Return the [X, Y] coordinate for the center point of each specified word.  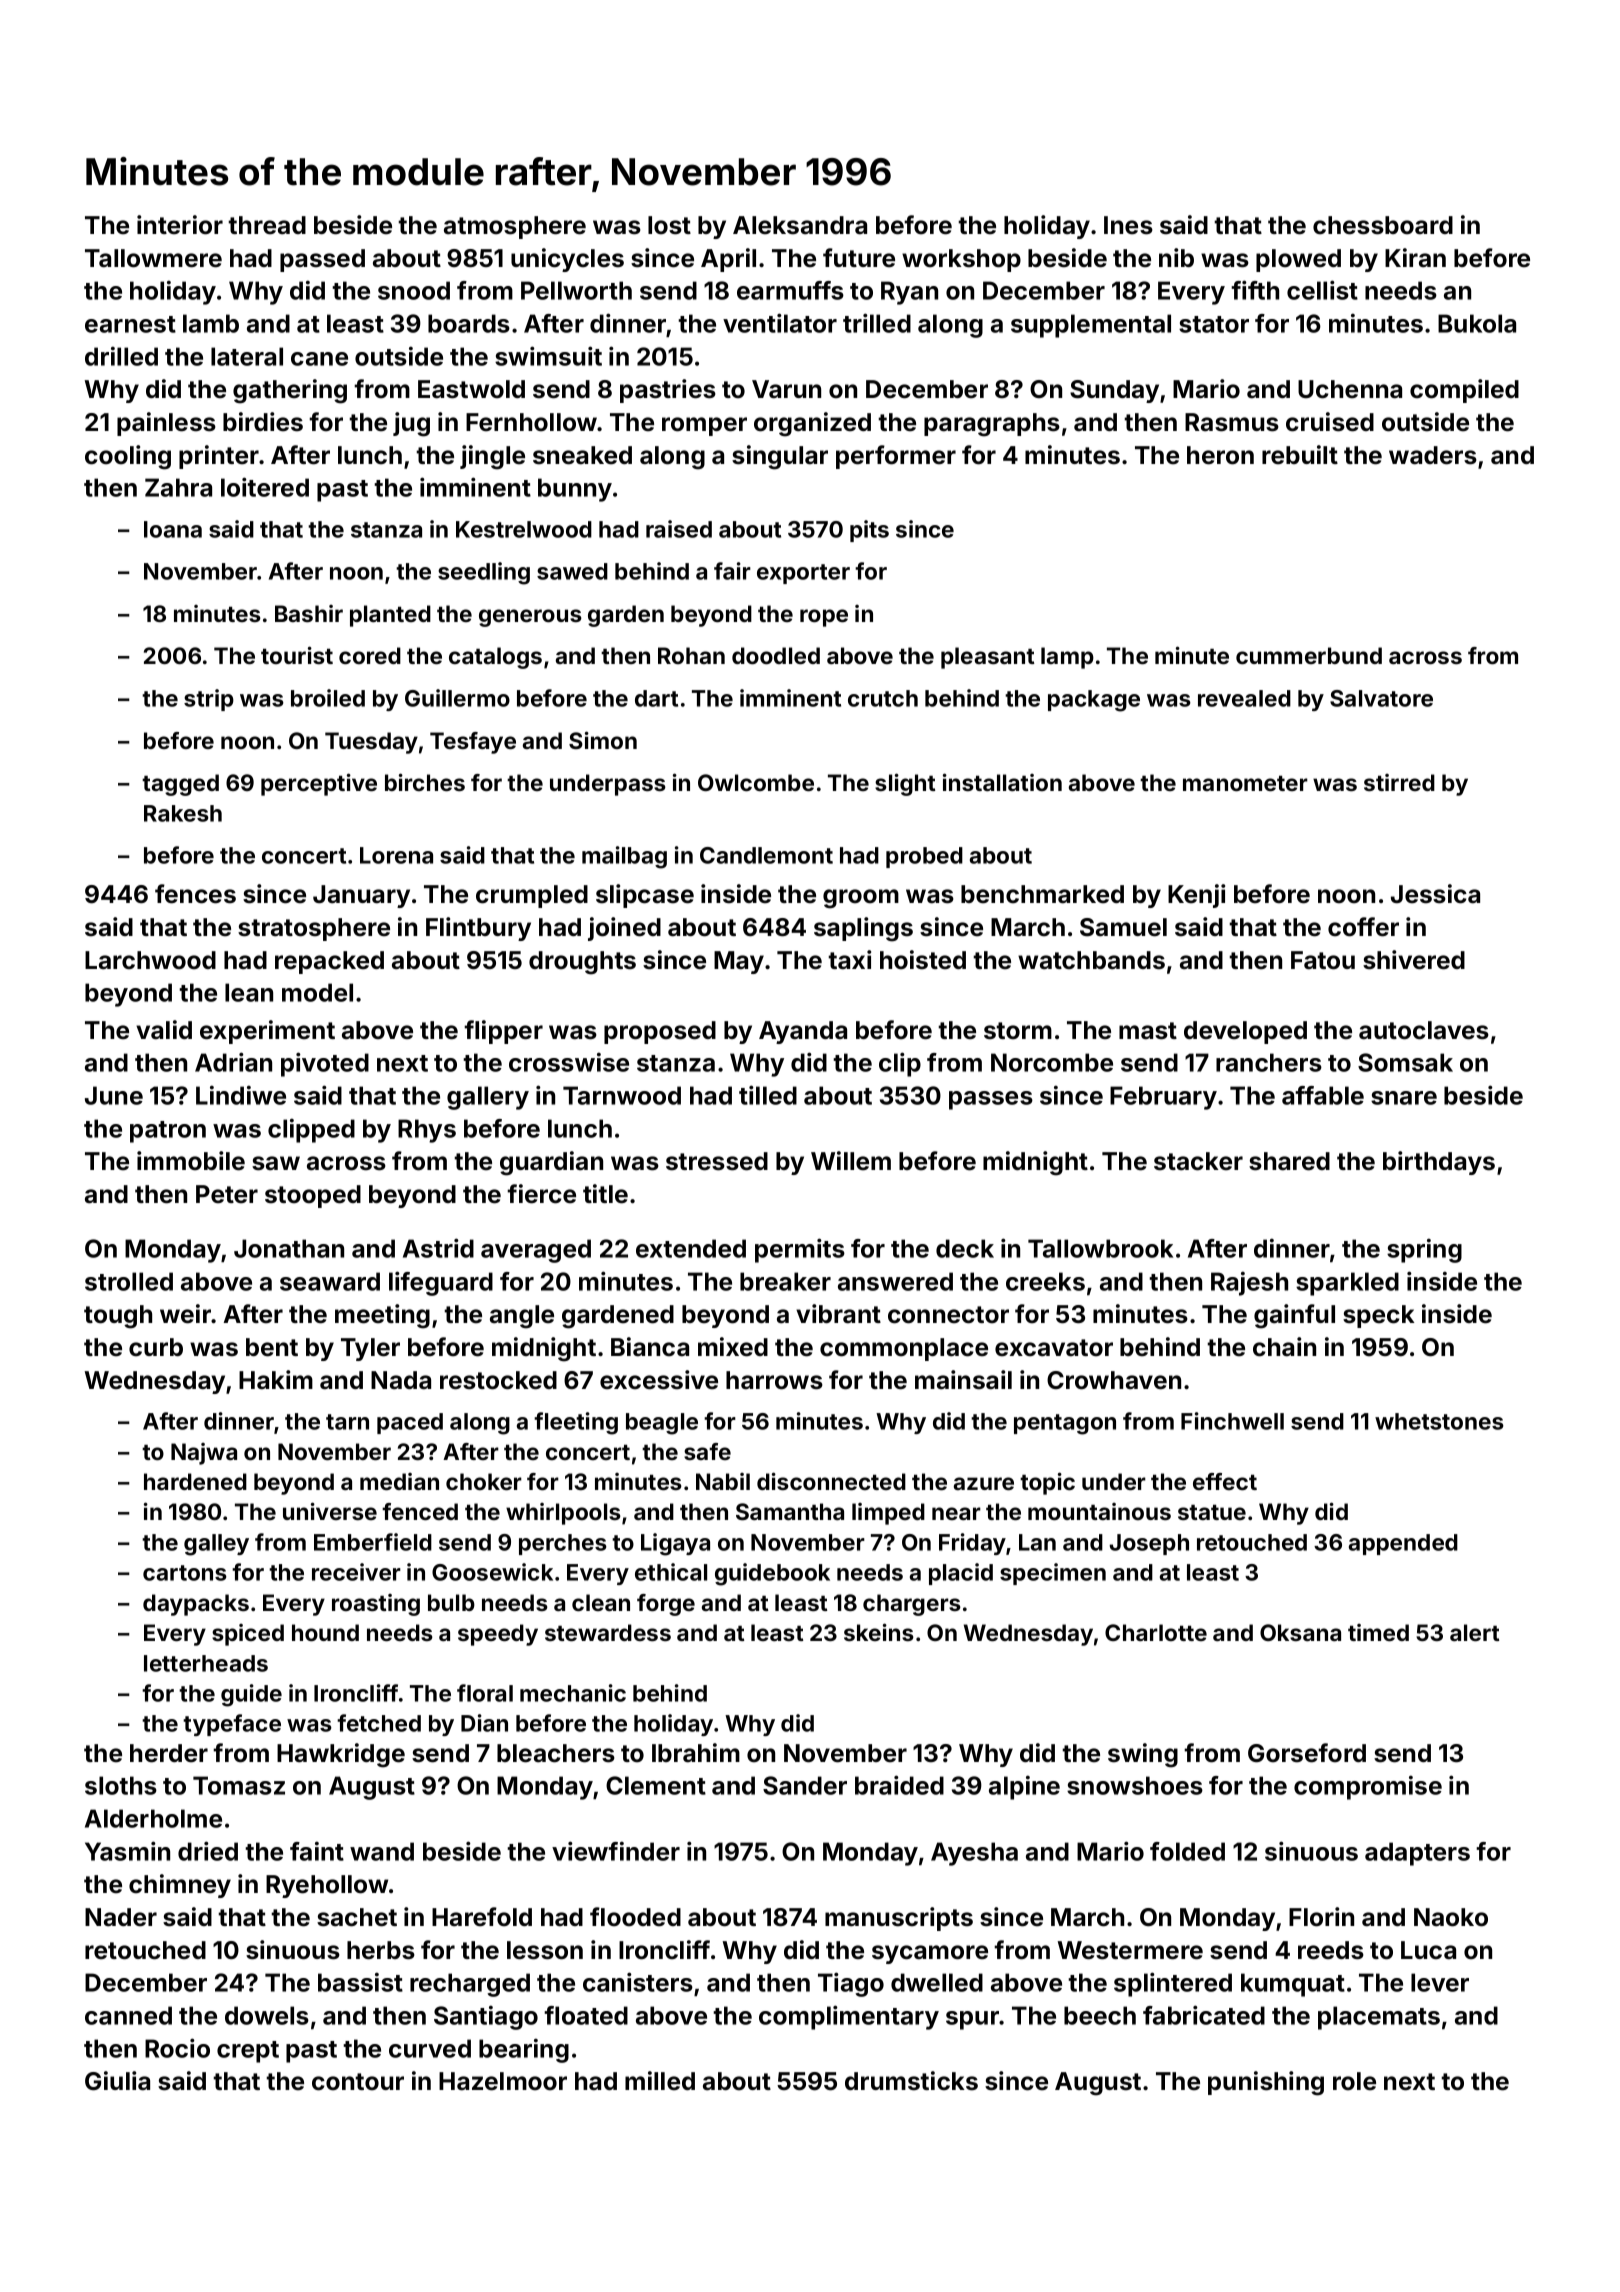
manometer [1245, 783]
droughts [582, 963]
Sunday [1114, 391]
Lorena [396, 855]
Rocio [177, 2048]
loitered [265, 487]
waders [1433, 455]
